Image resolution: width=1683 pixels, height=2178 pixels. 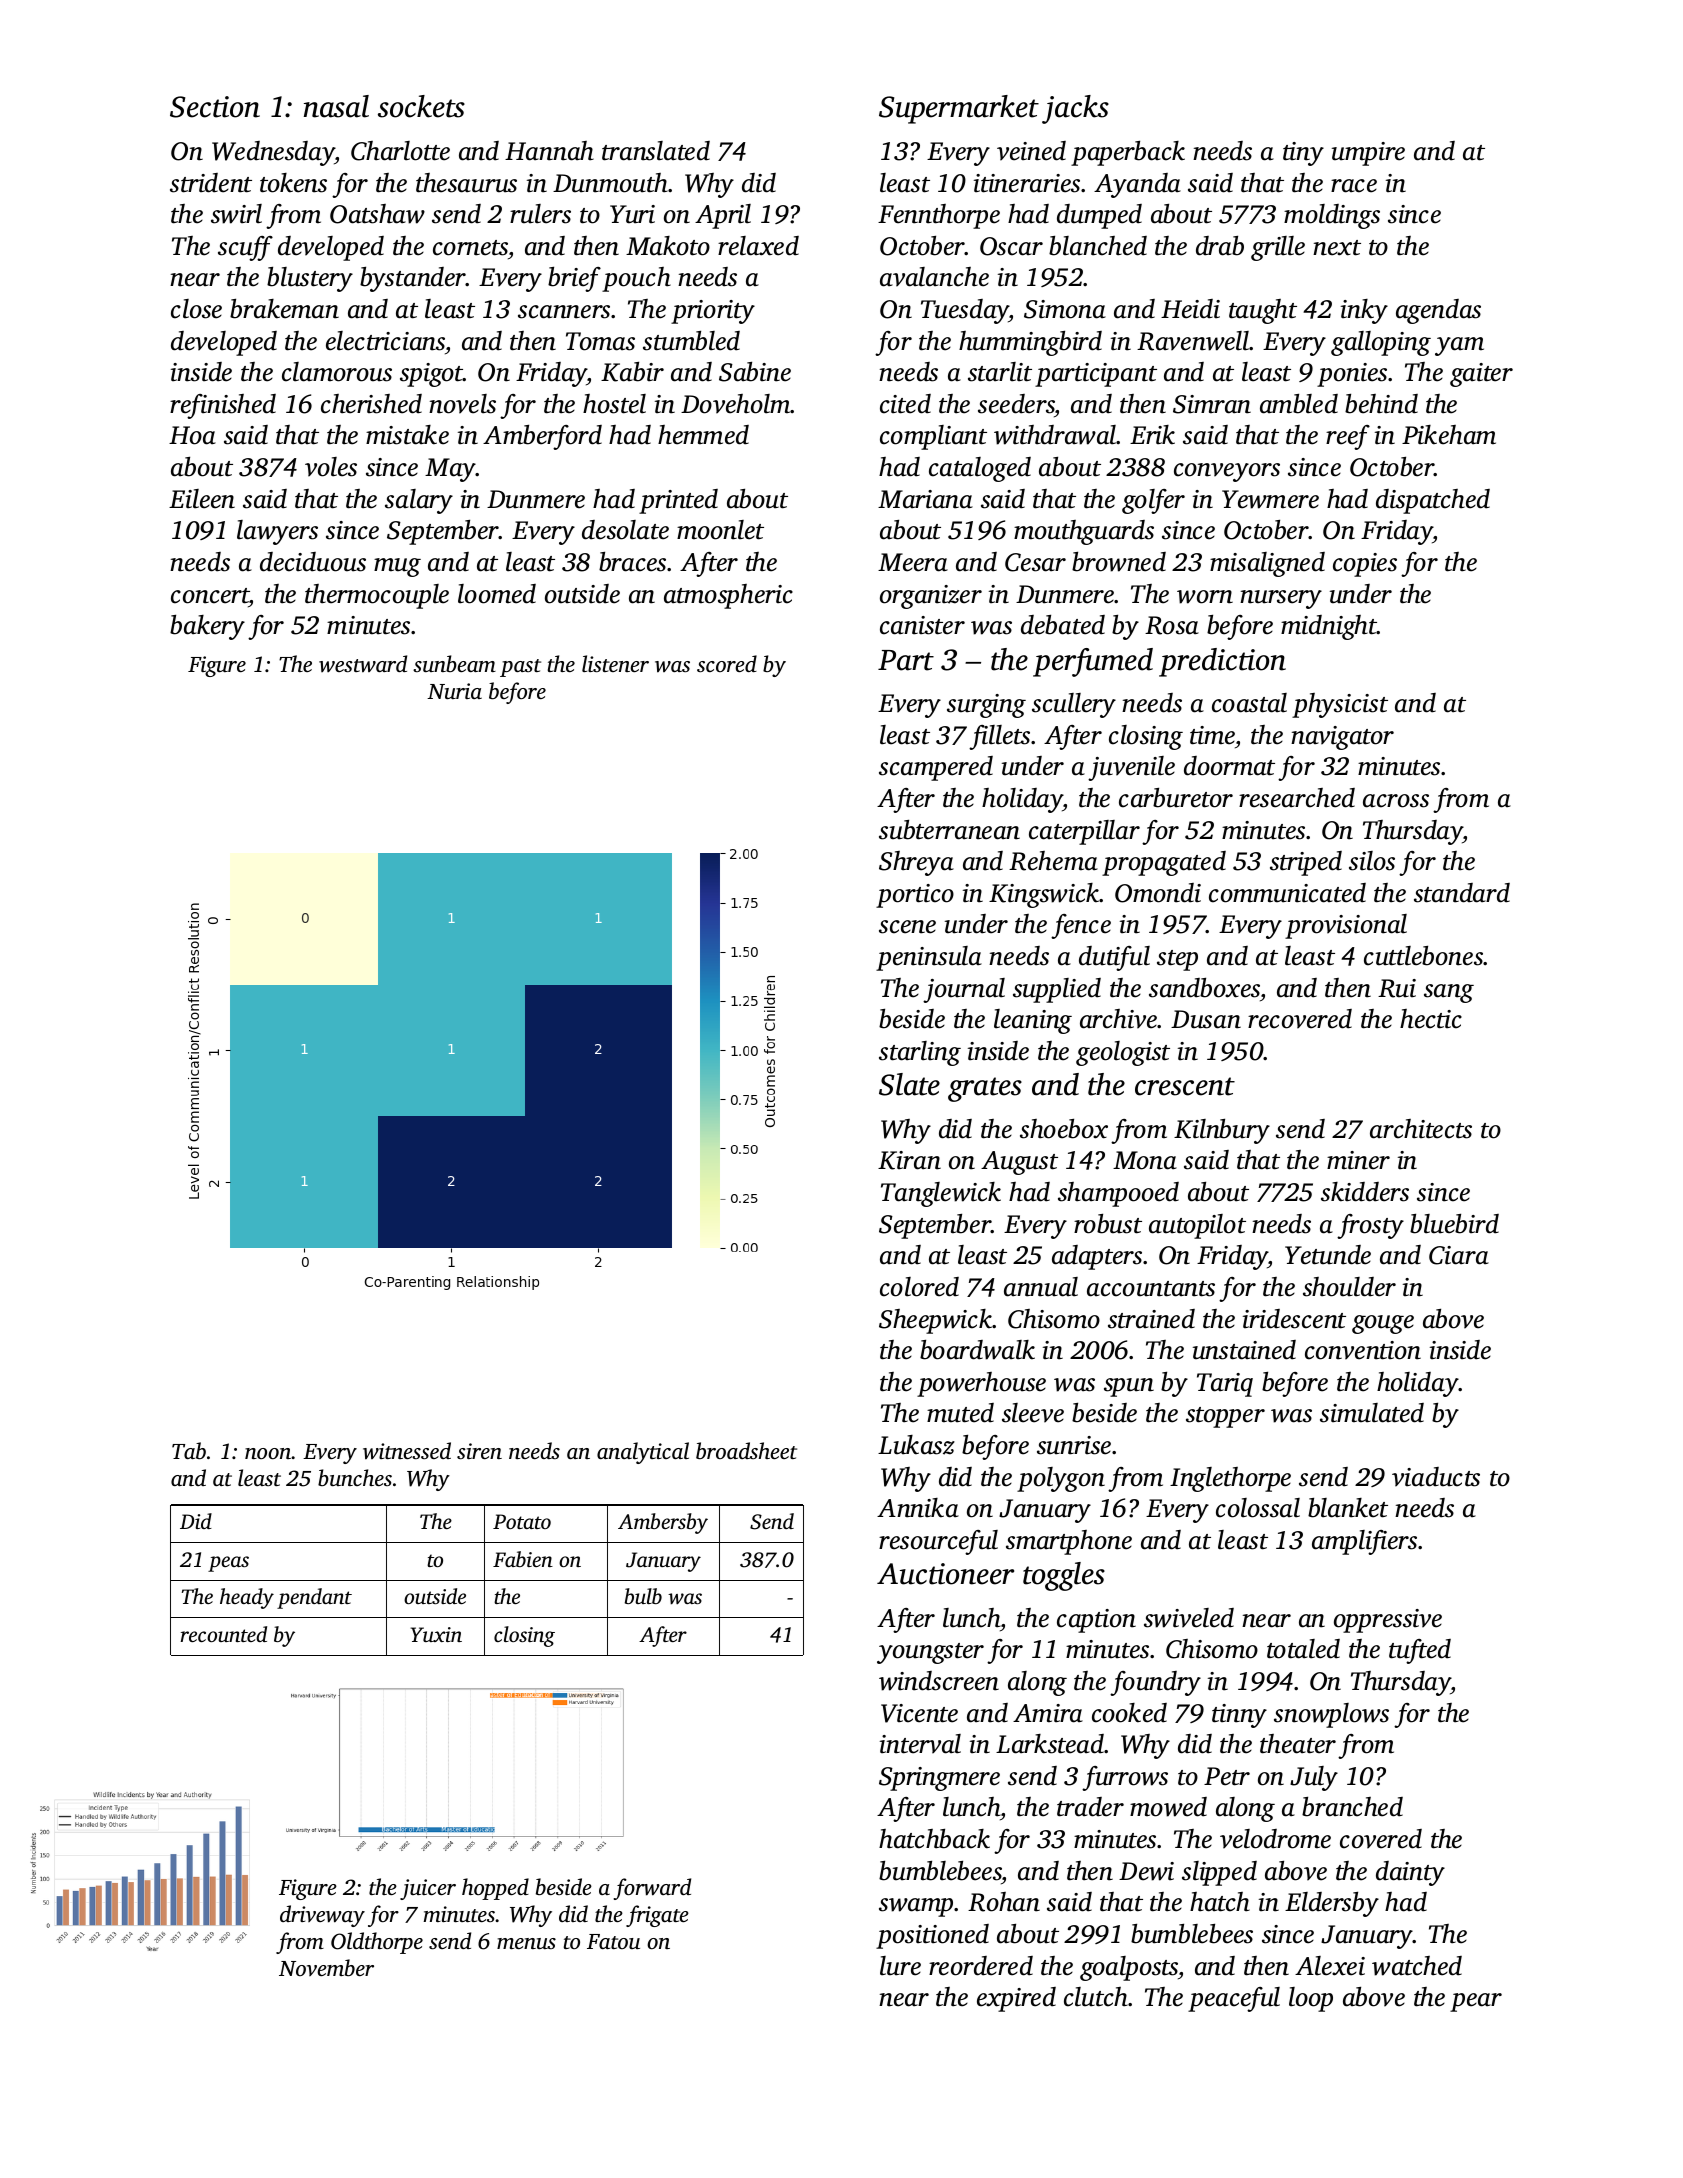 What do you see at coordinates (1227, 1776) in the screenshot?
I see `Petr` at bounding box center [1227, 1776].
